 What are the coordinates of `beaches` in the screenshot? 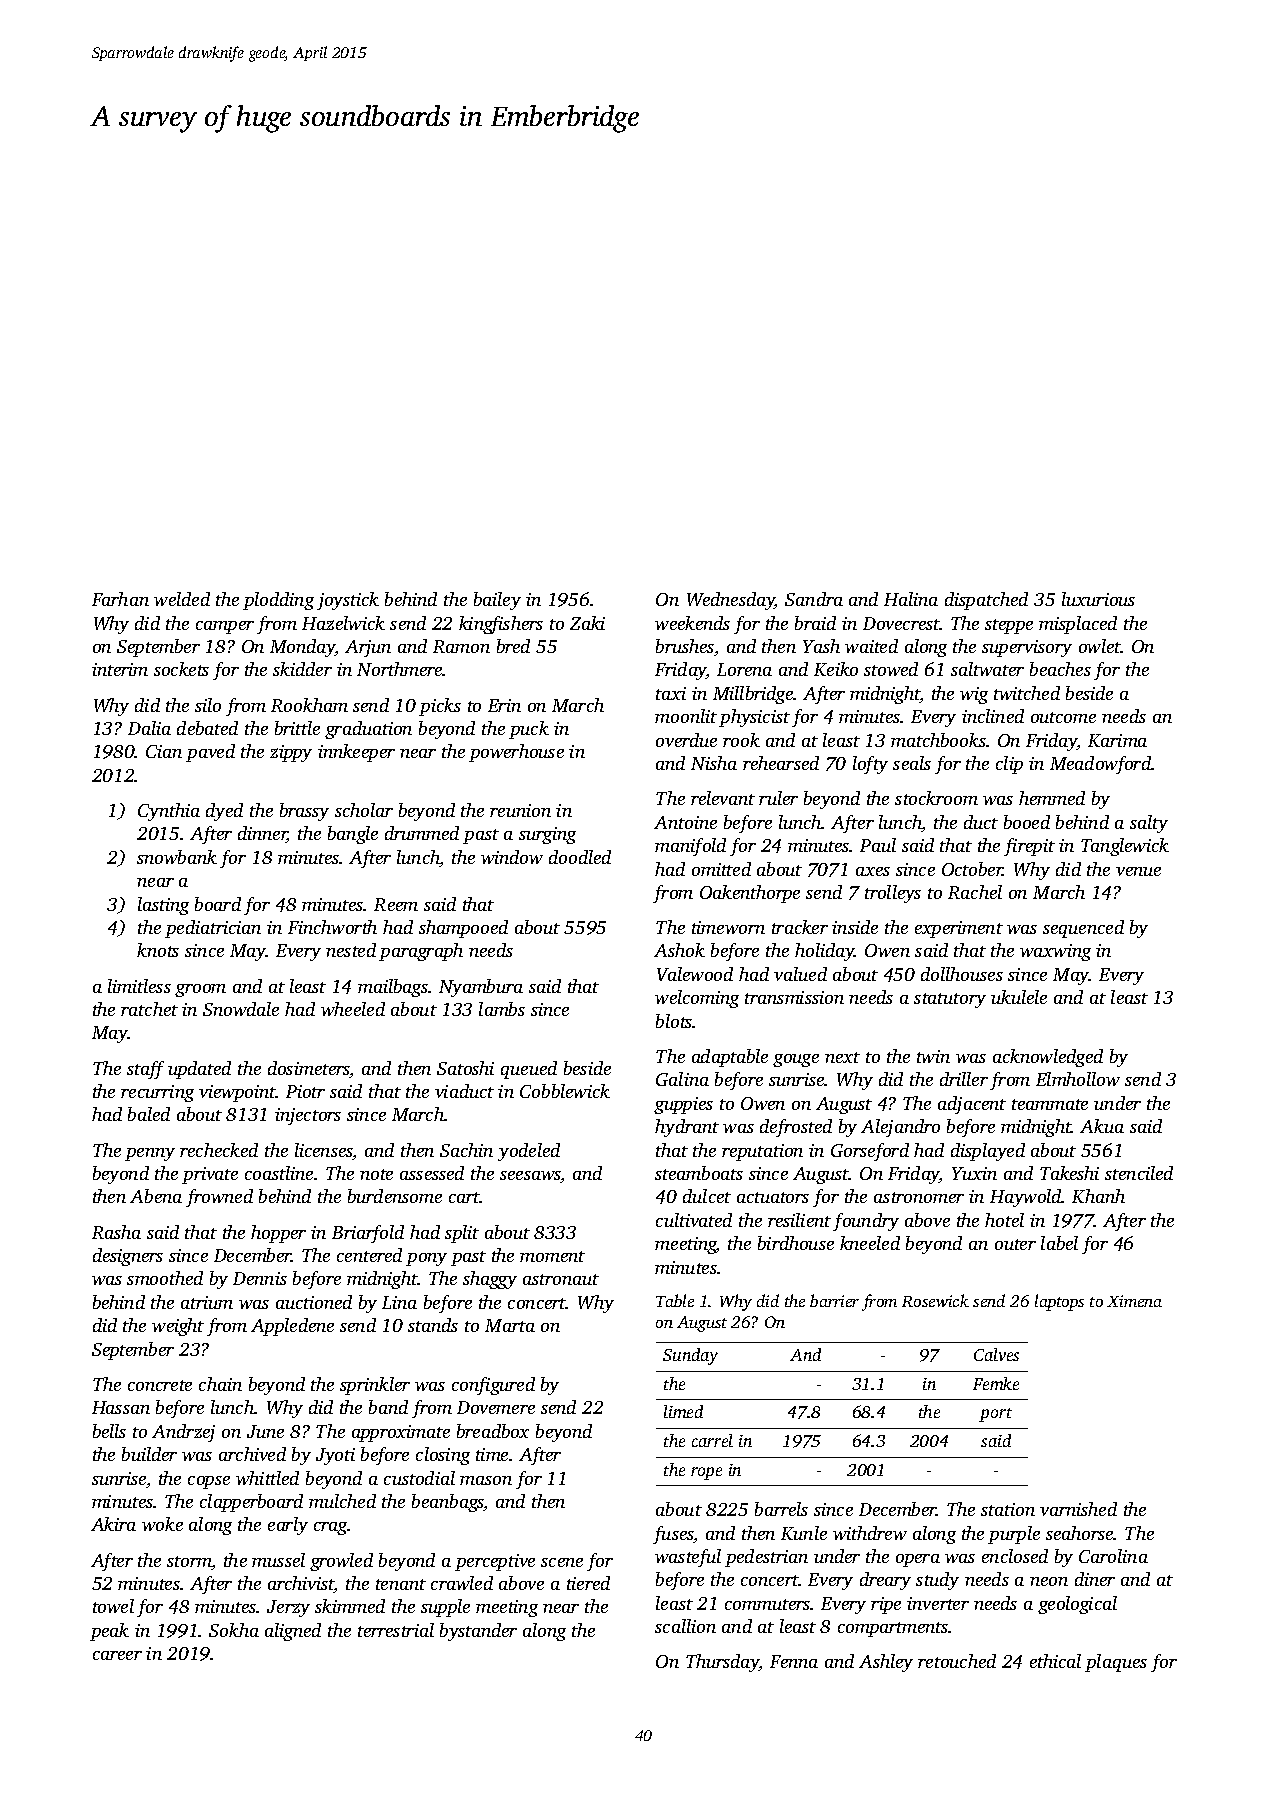 It's located at (1060, 669).
